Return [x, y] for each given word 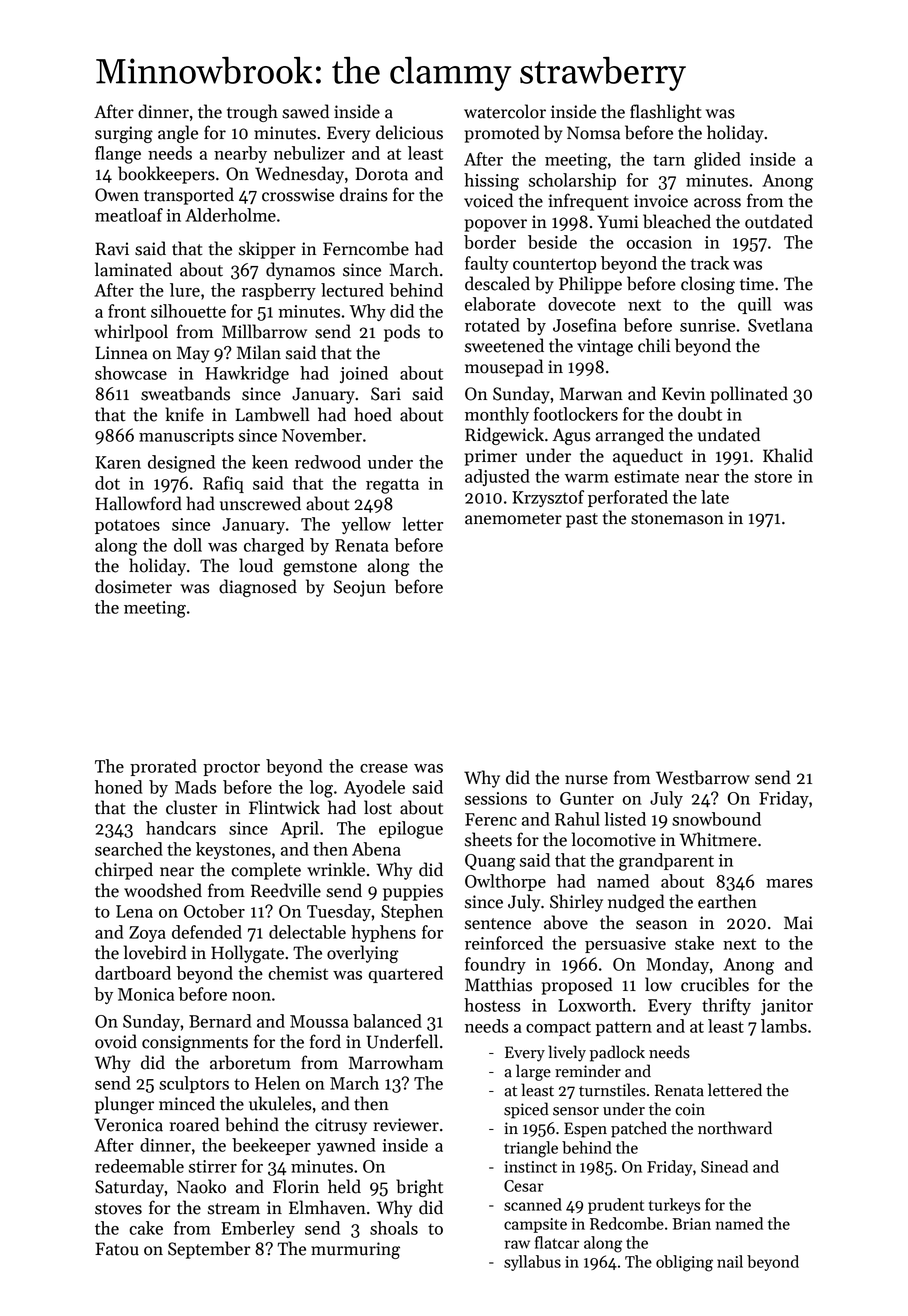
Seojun [360, 588]
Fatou [117, 1249]
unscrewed [260, 503]
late [715, 497]
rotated [492, 325]
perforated [628, 498]
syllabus [532, 1263]
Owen [117, 195]
